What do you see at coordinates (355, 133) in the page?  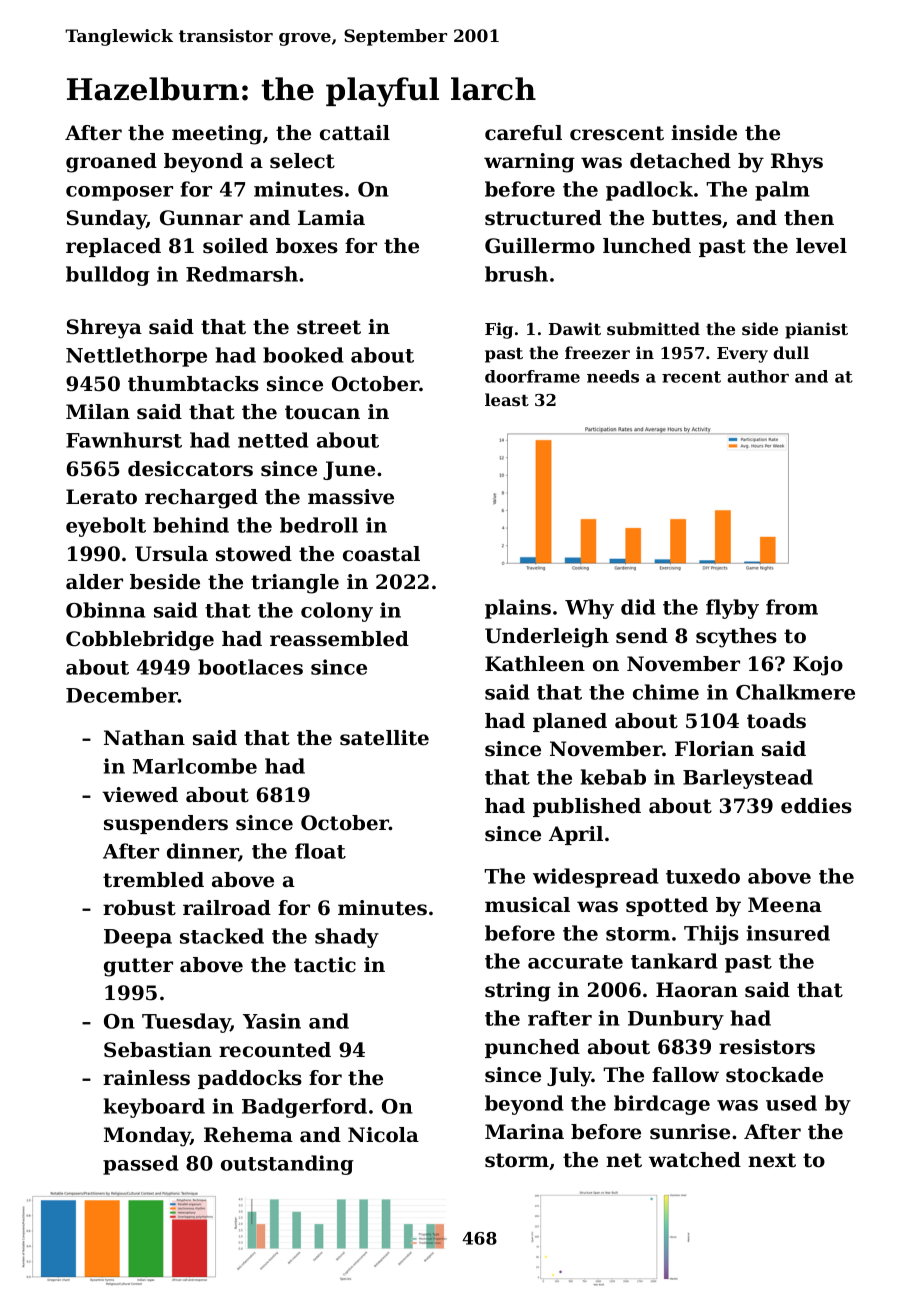 I see `cattail` at bounding box center [355, 133].
